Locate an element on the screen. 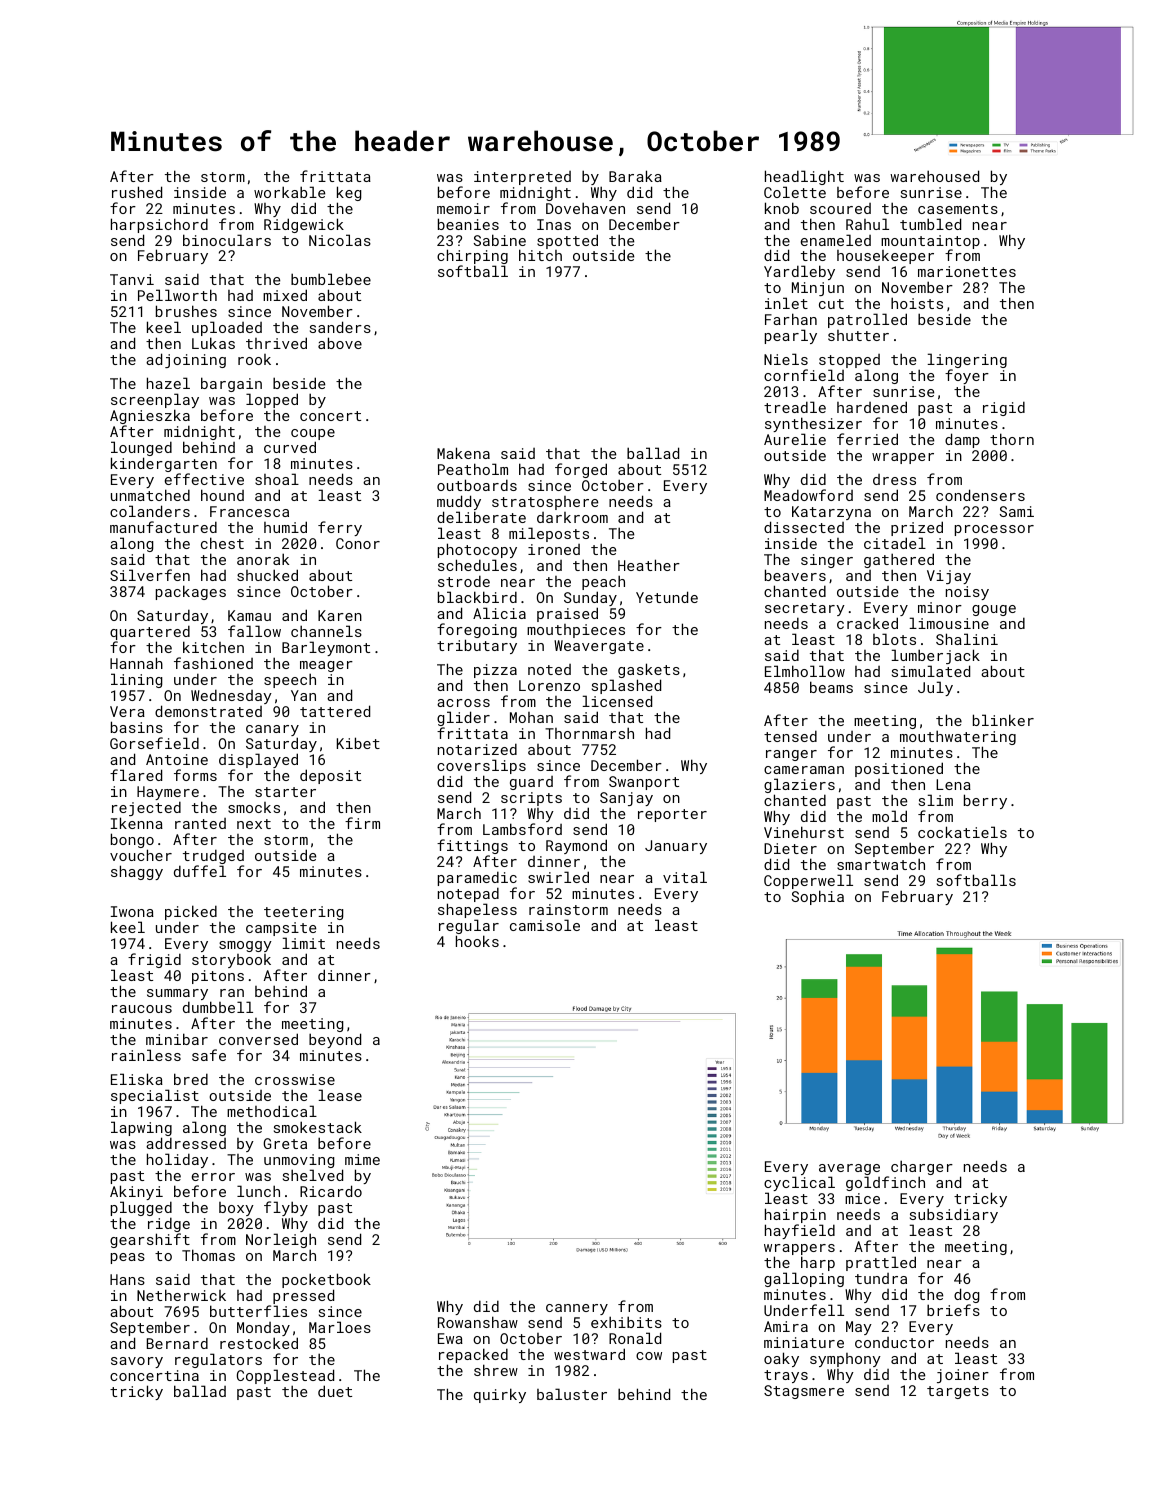  targets is located at coordinates (958, 1392).
